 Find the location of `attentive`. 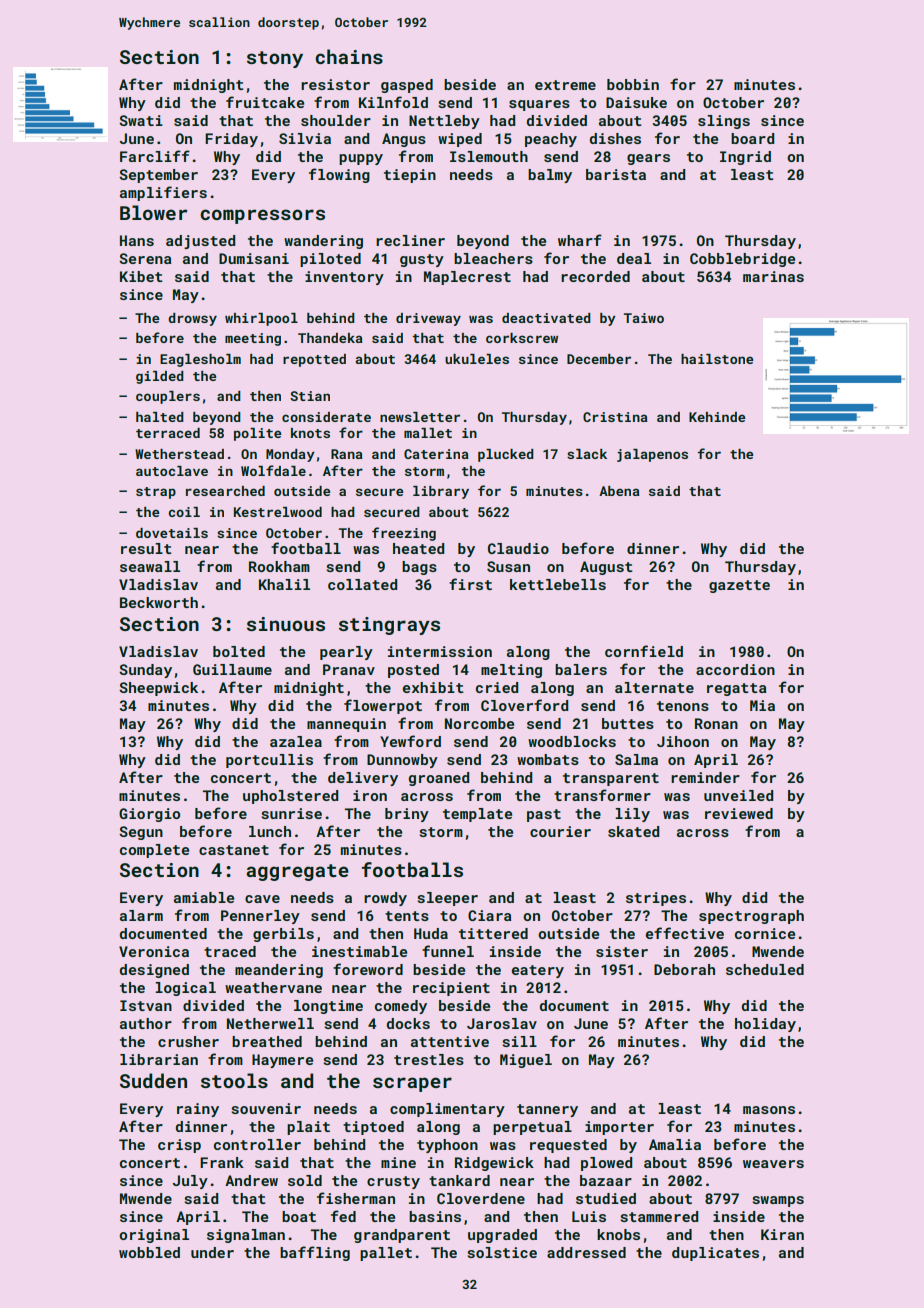

attentive is located at coordinates (450, 1041).
